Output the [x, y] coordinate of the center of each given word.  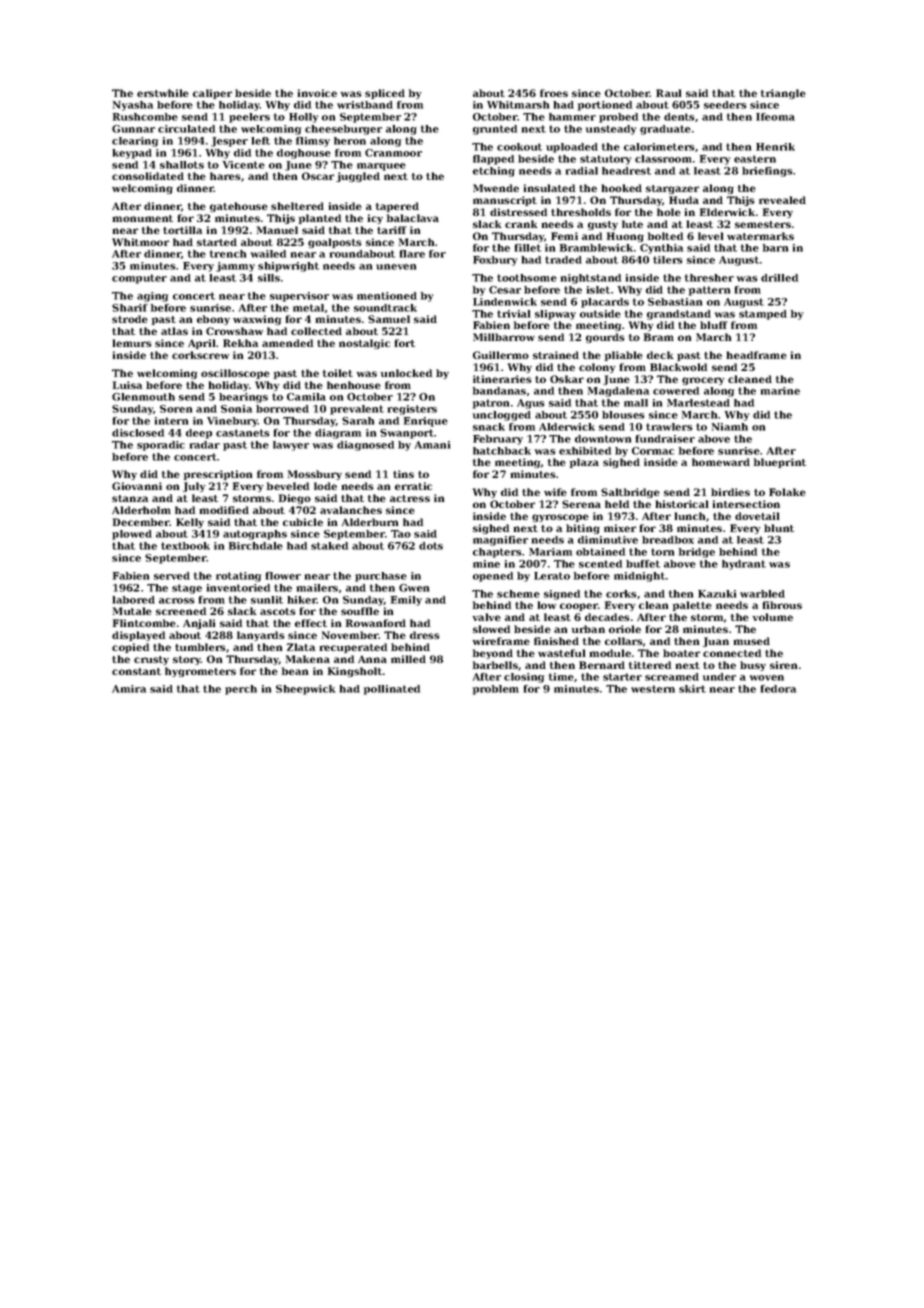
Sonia [236, 409]
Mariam [550, 552]
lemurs [131, 343]
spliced [385, 94]
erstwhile [163, 93]
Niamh [730, 427]
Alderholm [141, 510]
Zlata [301, 647]
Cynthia [661, 249]
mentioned [387, 296]
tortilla [182, 230]
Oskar [567, 379]
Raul [669, 93]
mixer [620, 528]
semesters [763, 224]
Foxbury [495, 261]
